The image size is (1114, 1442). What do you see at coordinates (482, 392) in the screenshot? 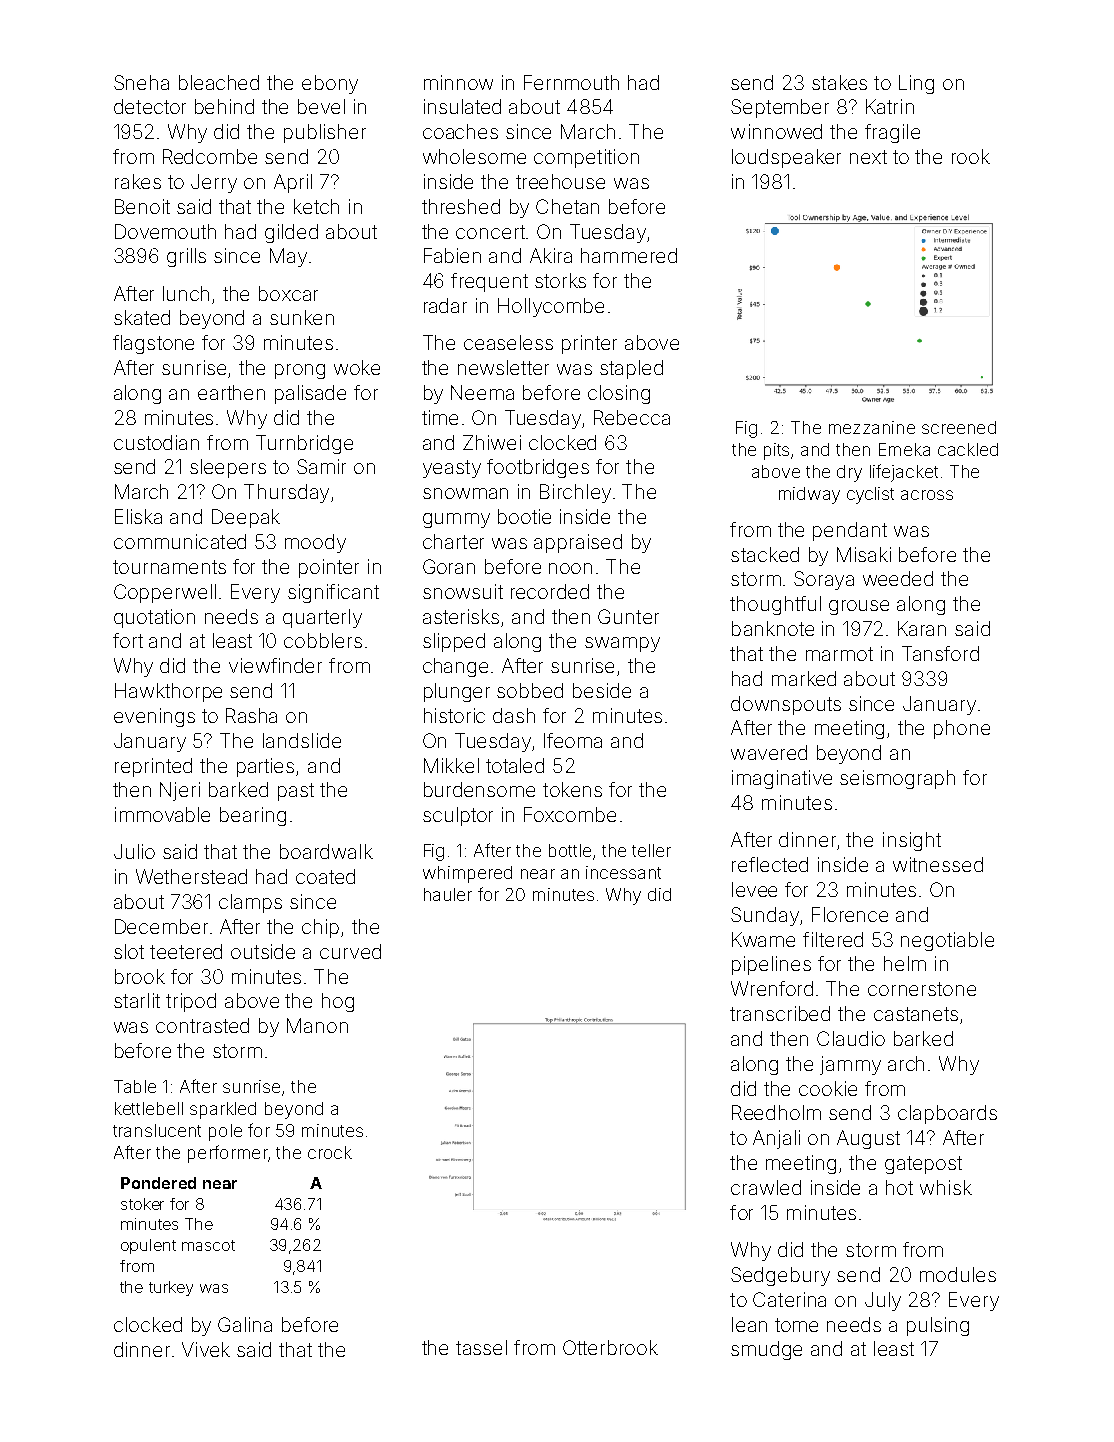
I see `Neema` at bounding box center [482, 392].
